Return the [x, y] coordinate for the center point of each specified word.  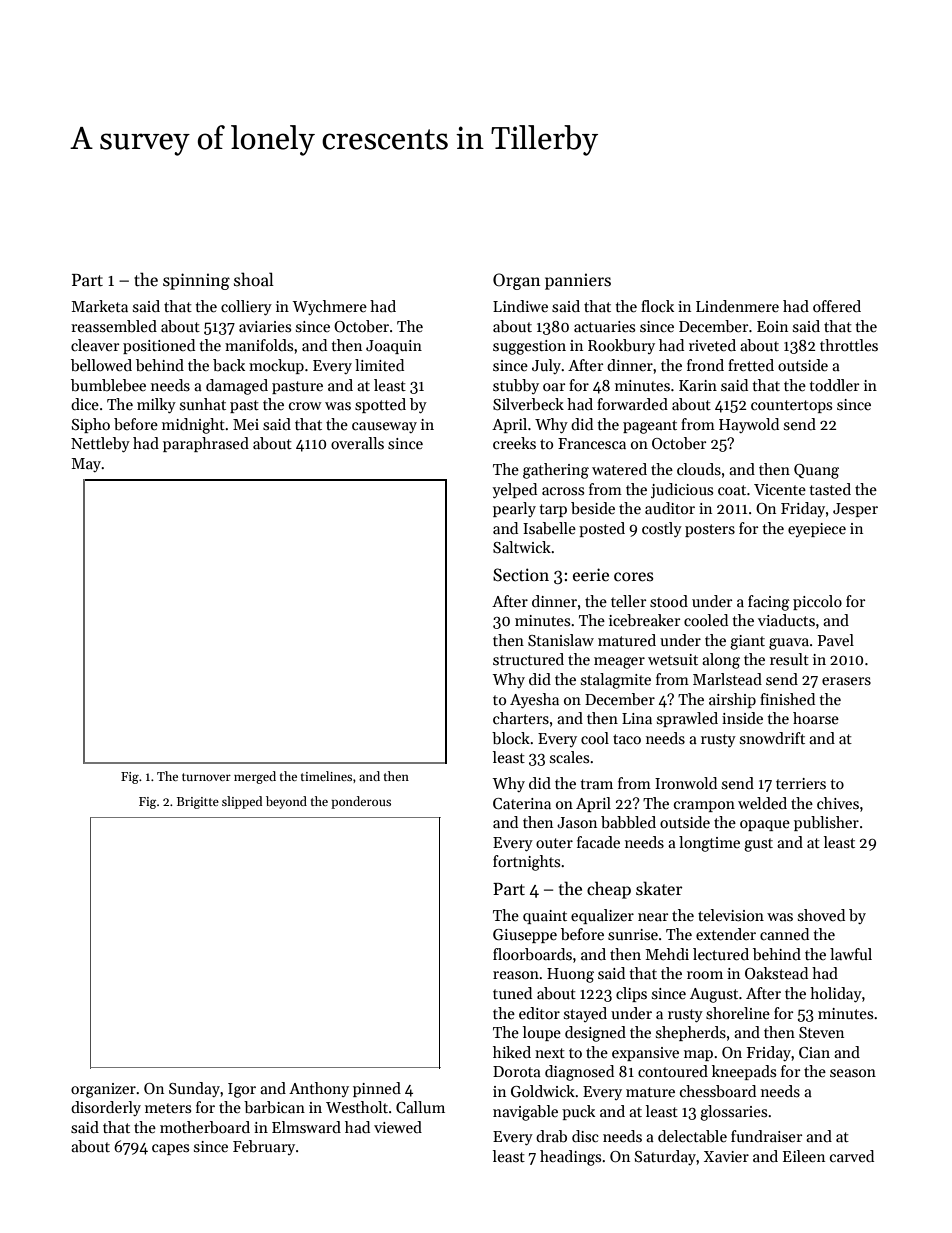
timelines [326, 776]
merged [255, 777]
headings [570, 1158]
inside [742, 718]
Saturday [665, 1157]
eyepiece [817, 530]
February [264, 1147]
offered [837, 306]
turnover [206, 777]
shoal [254, 279]
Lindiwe [520, 306]
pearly [514, 509]
